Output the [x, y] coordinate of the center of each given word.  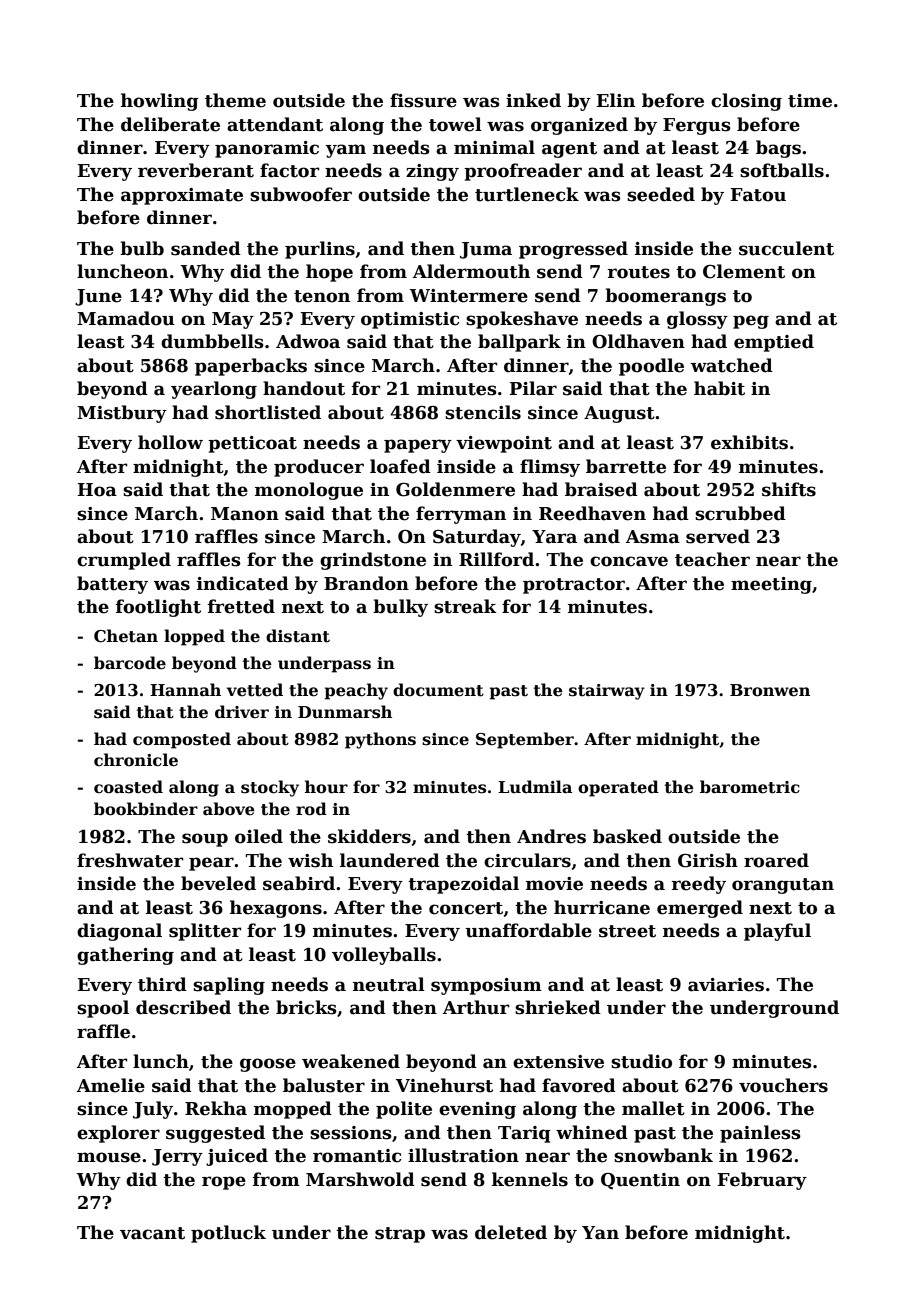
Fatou [758, 195]
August [619, 414]
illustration [463, 1155]
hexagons [276, 909]
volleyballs [384, 956]
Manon [245, 514]
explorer [118, 1134]
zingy [432, 172]
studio [641, 1061]
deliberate [170, 124]
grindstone [373, 561]
